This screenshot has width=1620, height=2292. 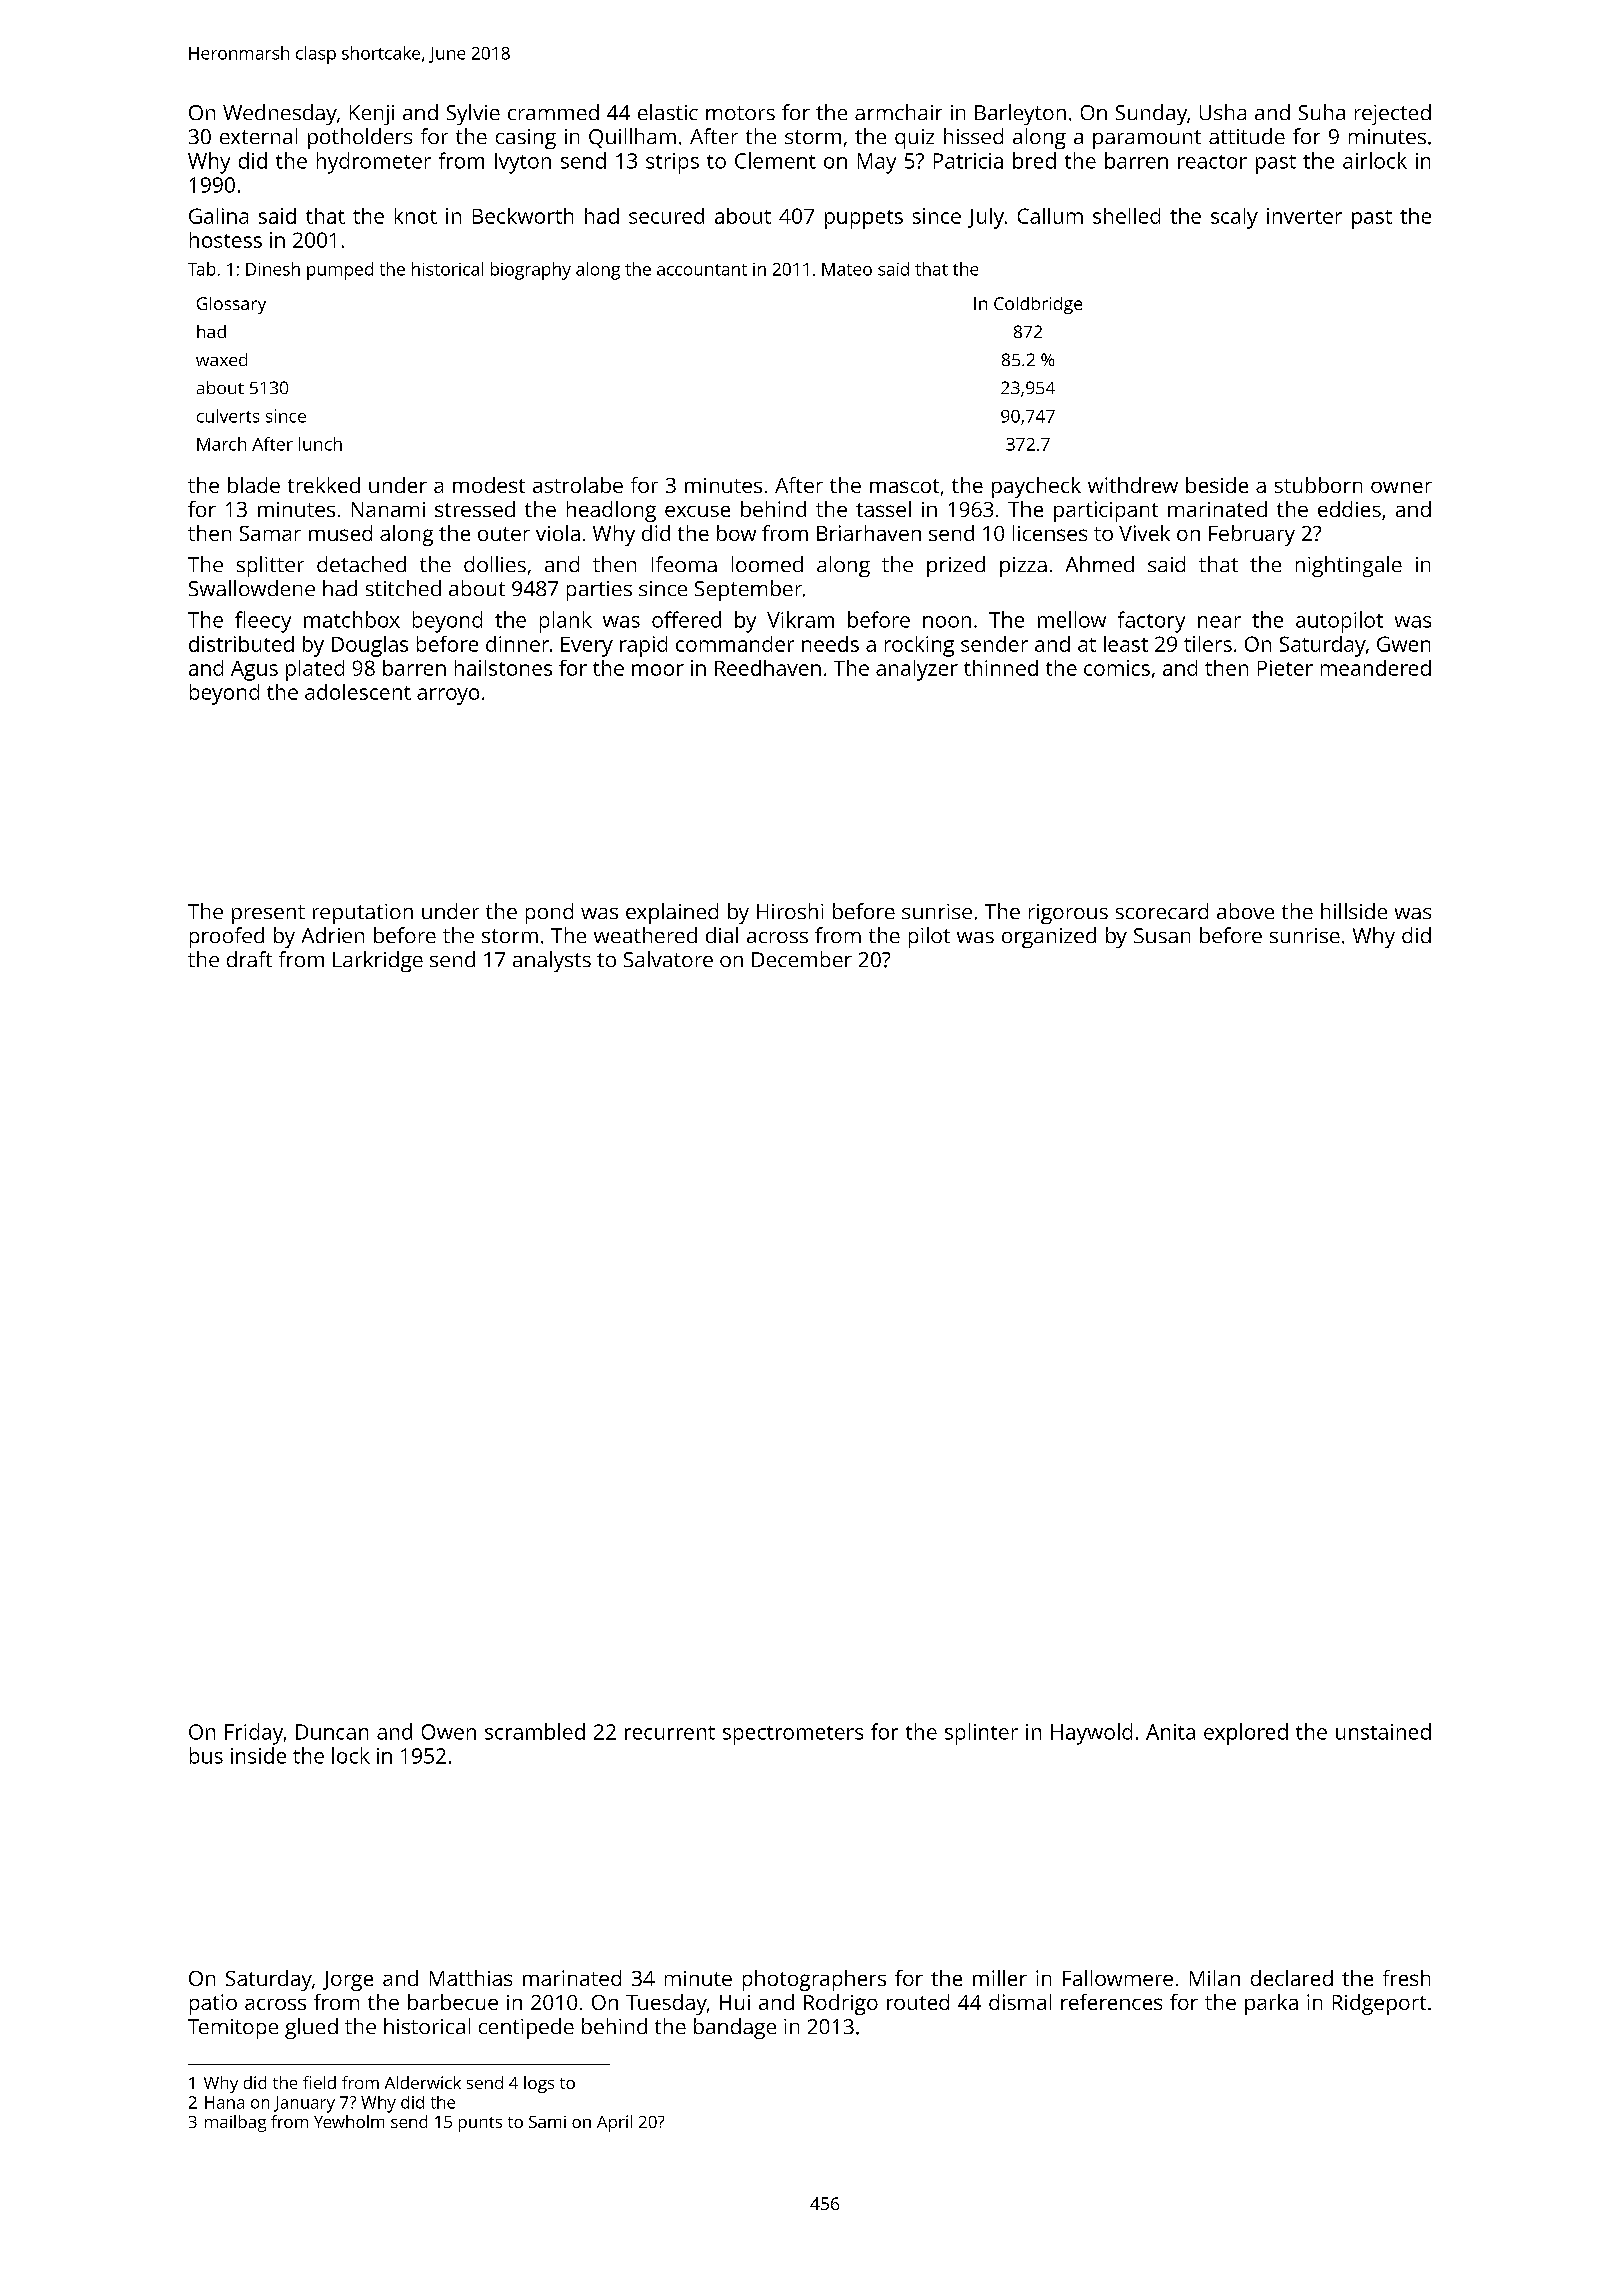 What do you see at coordinates (898, 112) in the screenshot?
I see `armchair` at bounding box center [898, 112].
